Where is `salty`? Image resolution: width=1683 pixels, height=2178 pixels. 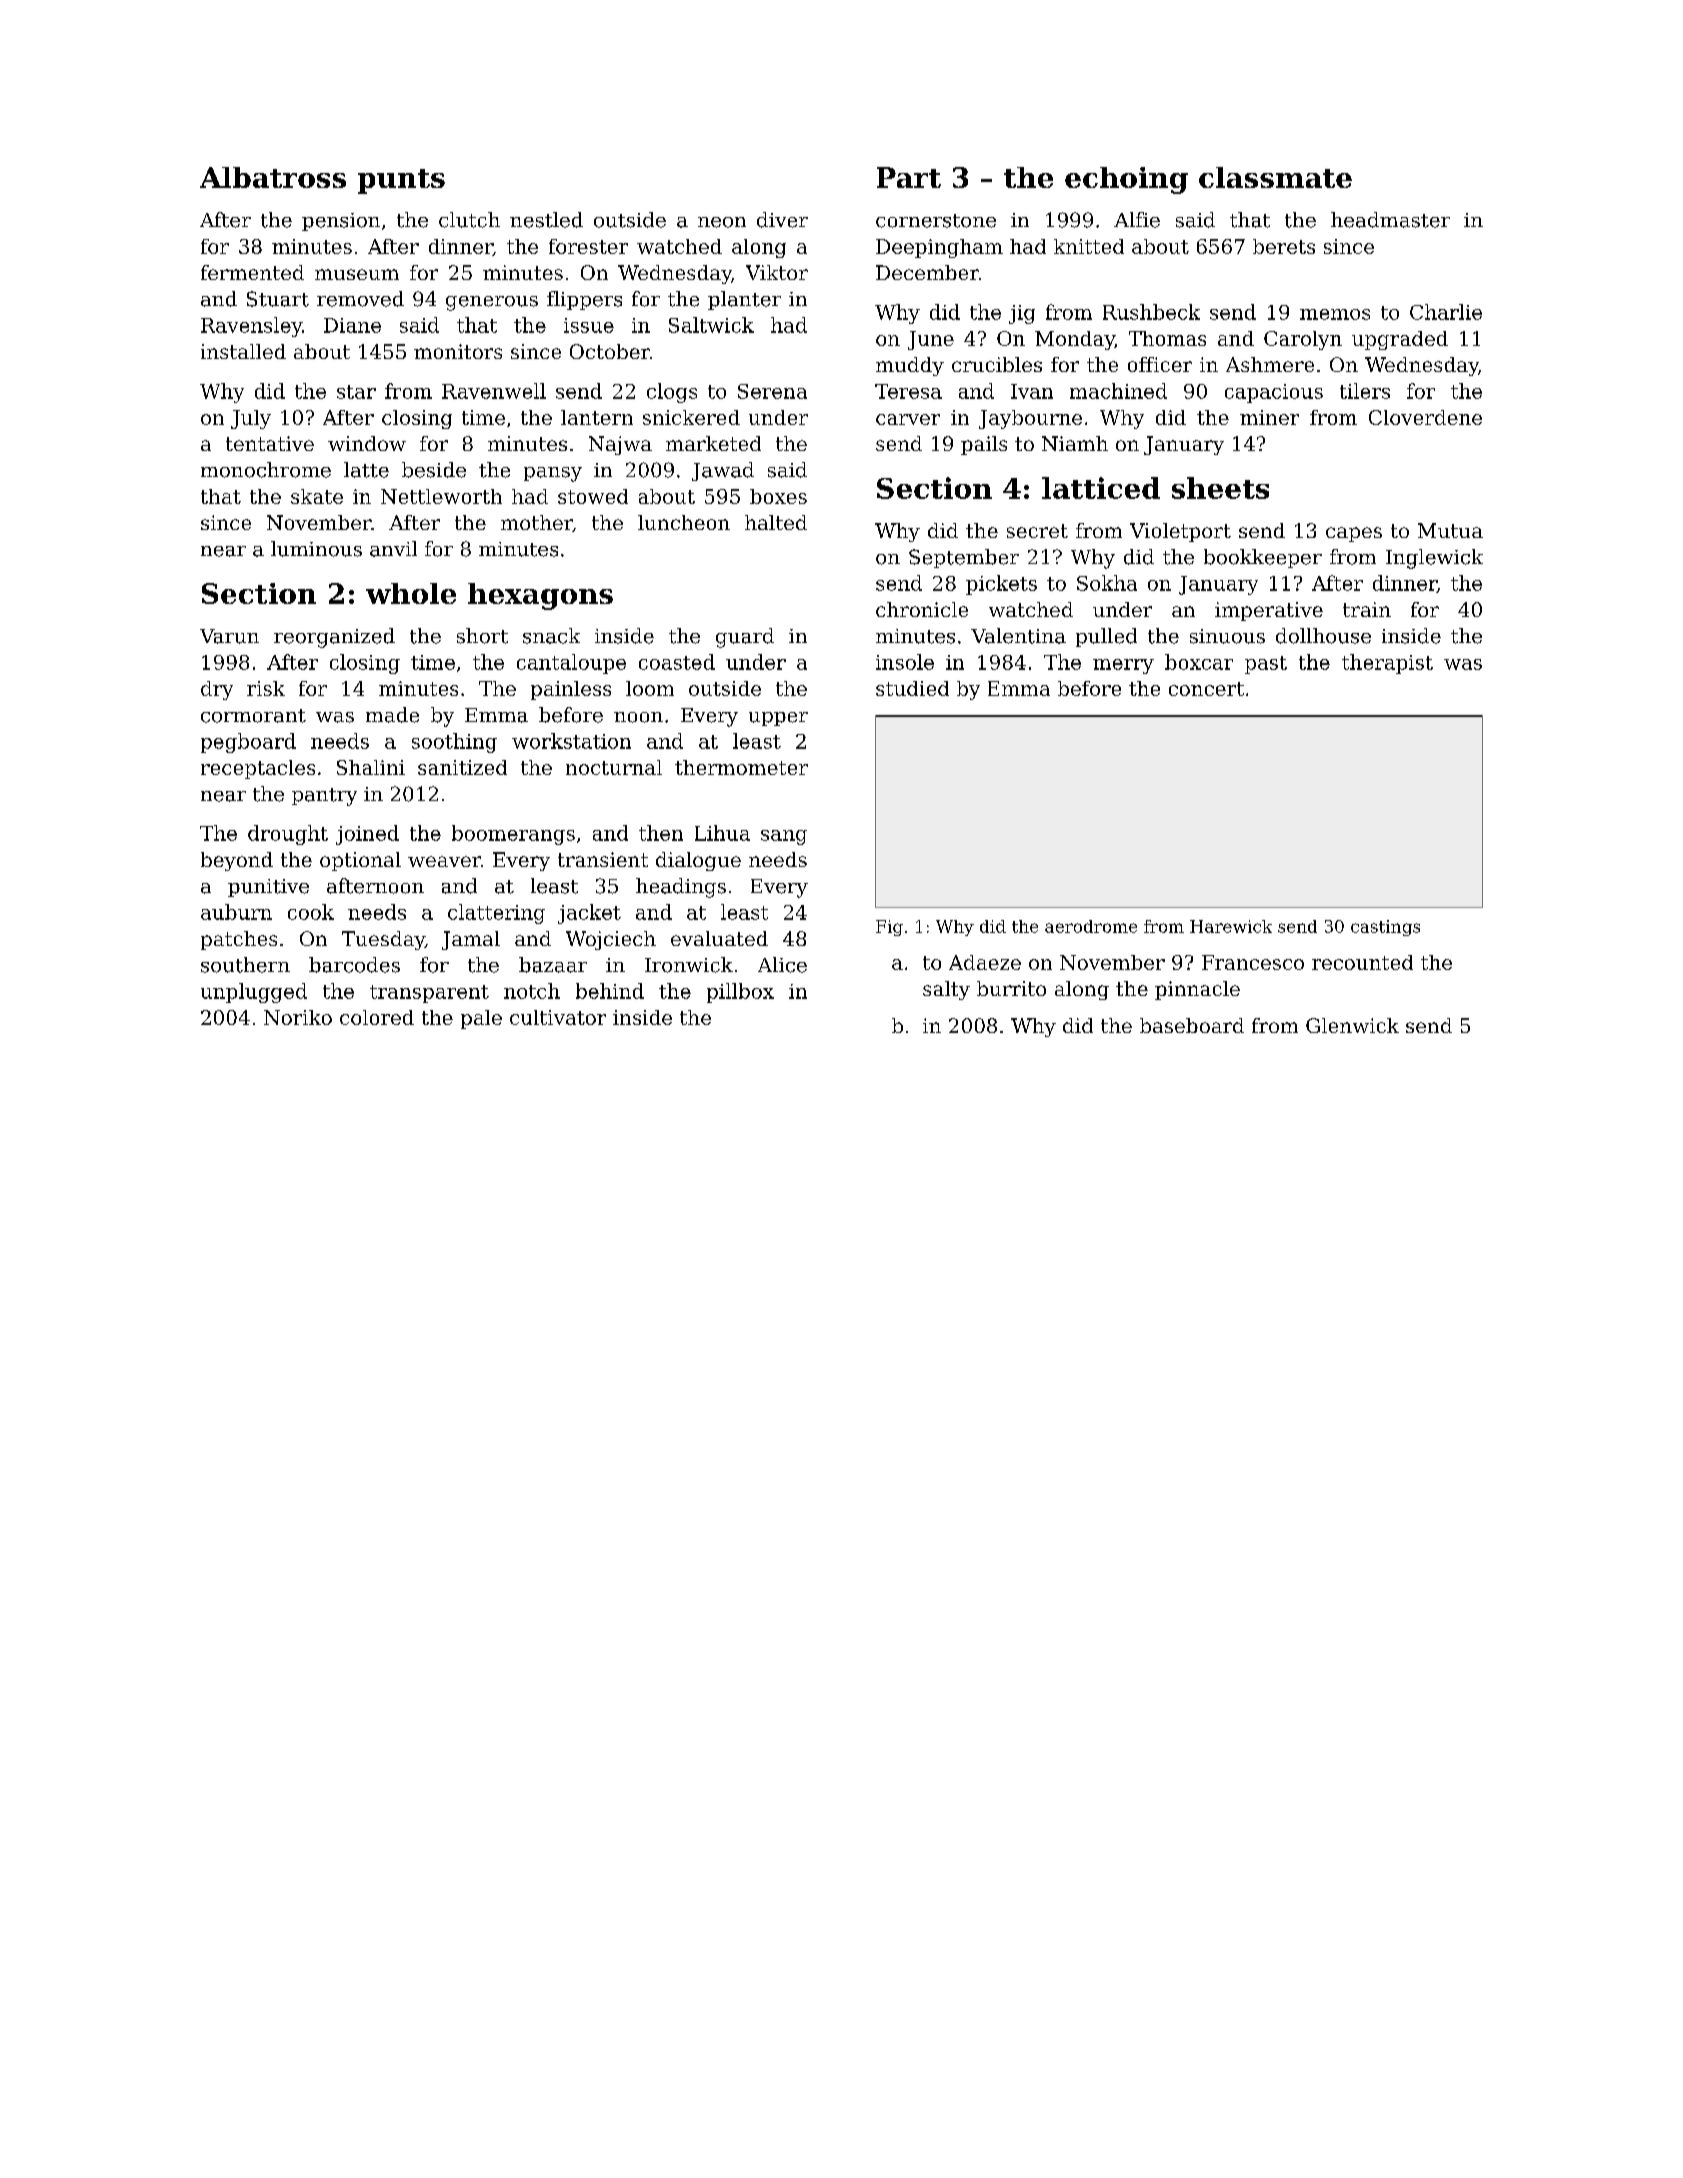 salty is located at coordinates (946, 990).
